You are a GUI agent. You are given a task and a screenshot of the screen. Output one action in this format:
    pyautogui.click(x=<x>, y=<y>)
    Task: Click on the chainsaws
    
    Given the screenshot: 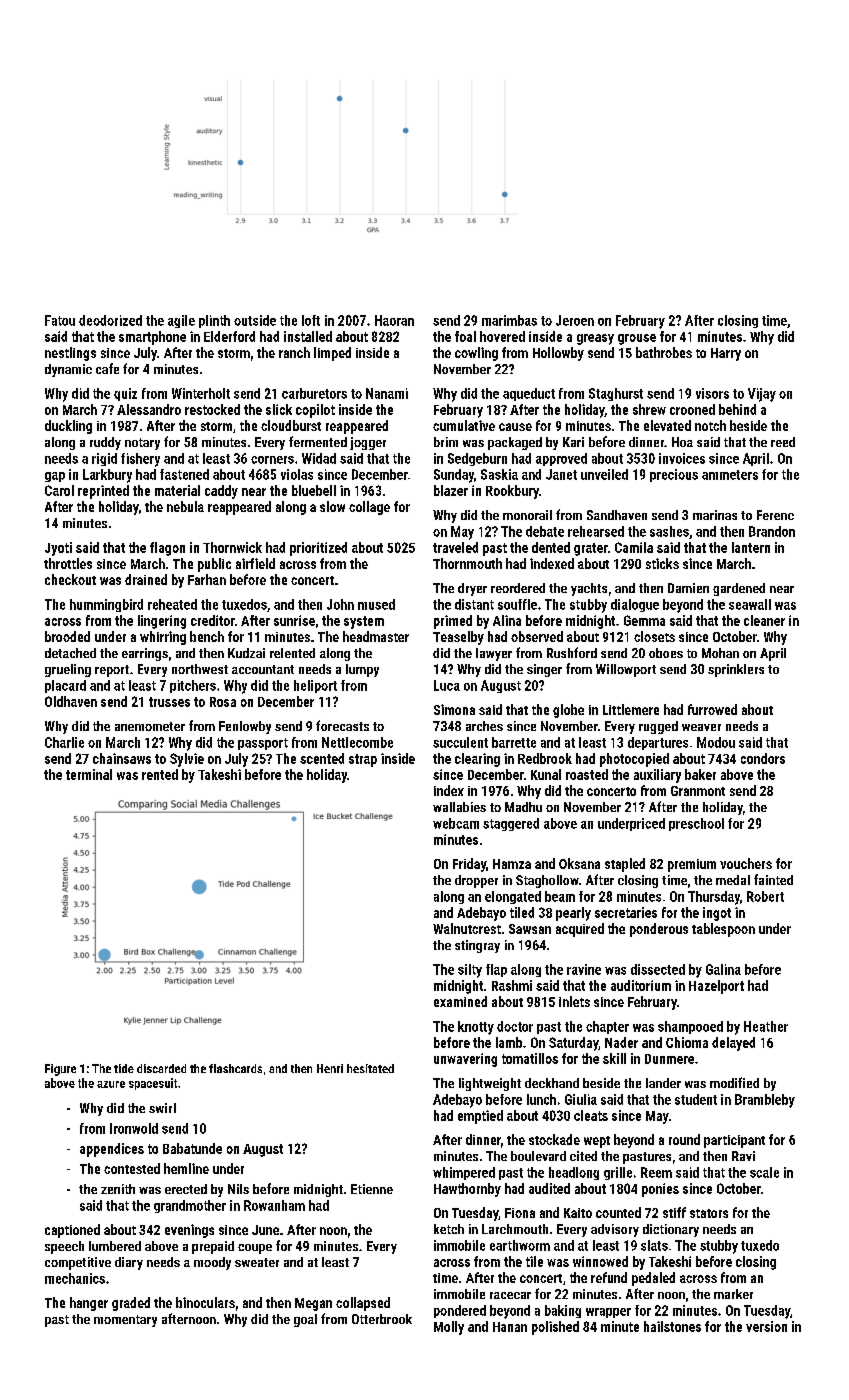 What is the action you would take?
    pyautogui.click(x=122, y=758)
